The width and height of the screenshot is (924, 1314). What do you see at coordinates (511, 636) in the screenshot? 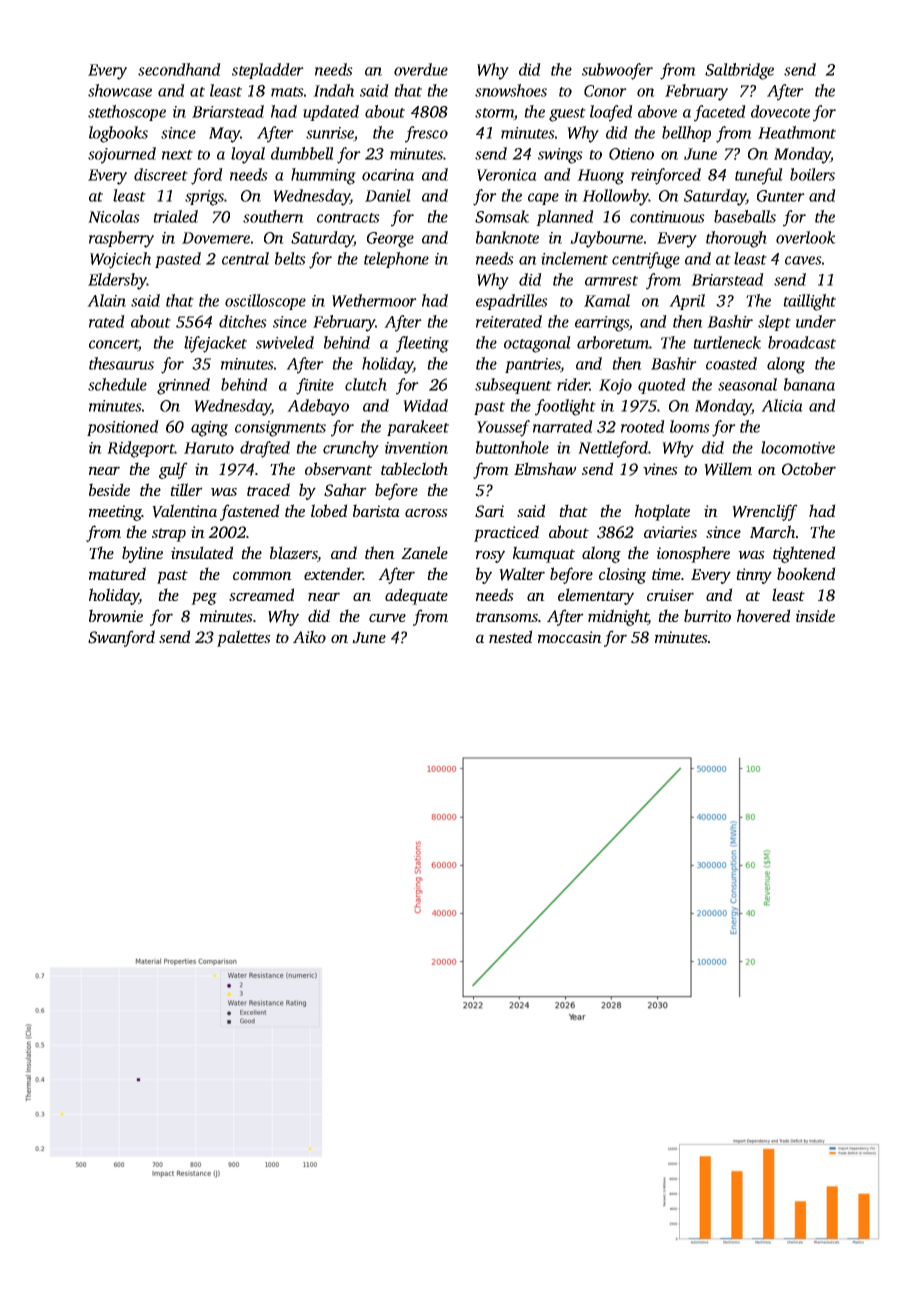
I see `nested` at bounding box center [511, 636].
